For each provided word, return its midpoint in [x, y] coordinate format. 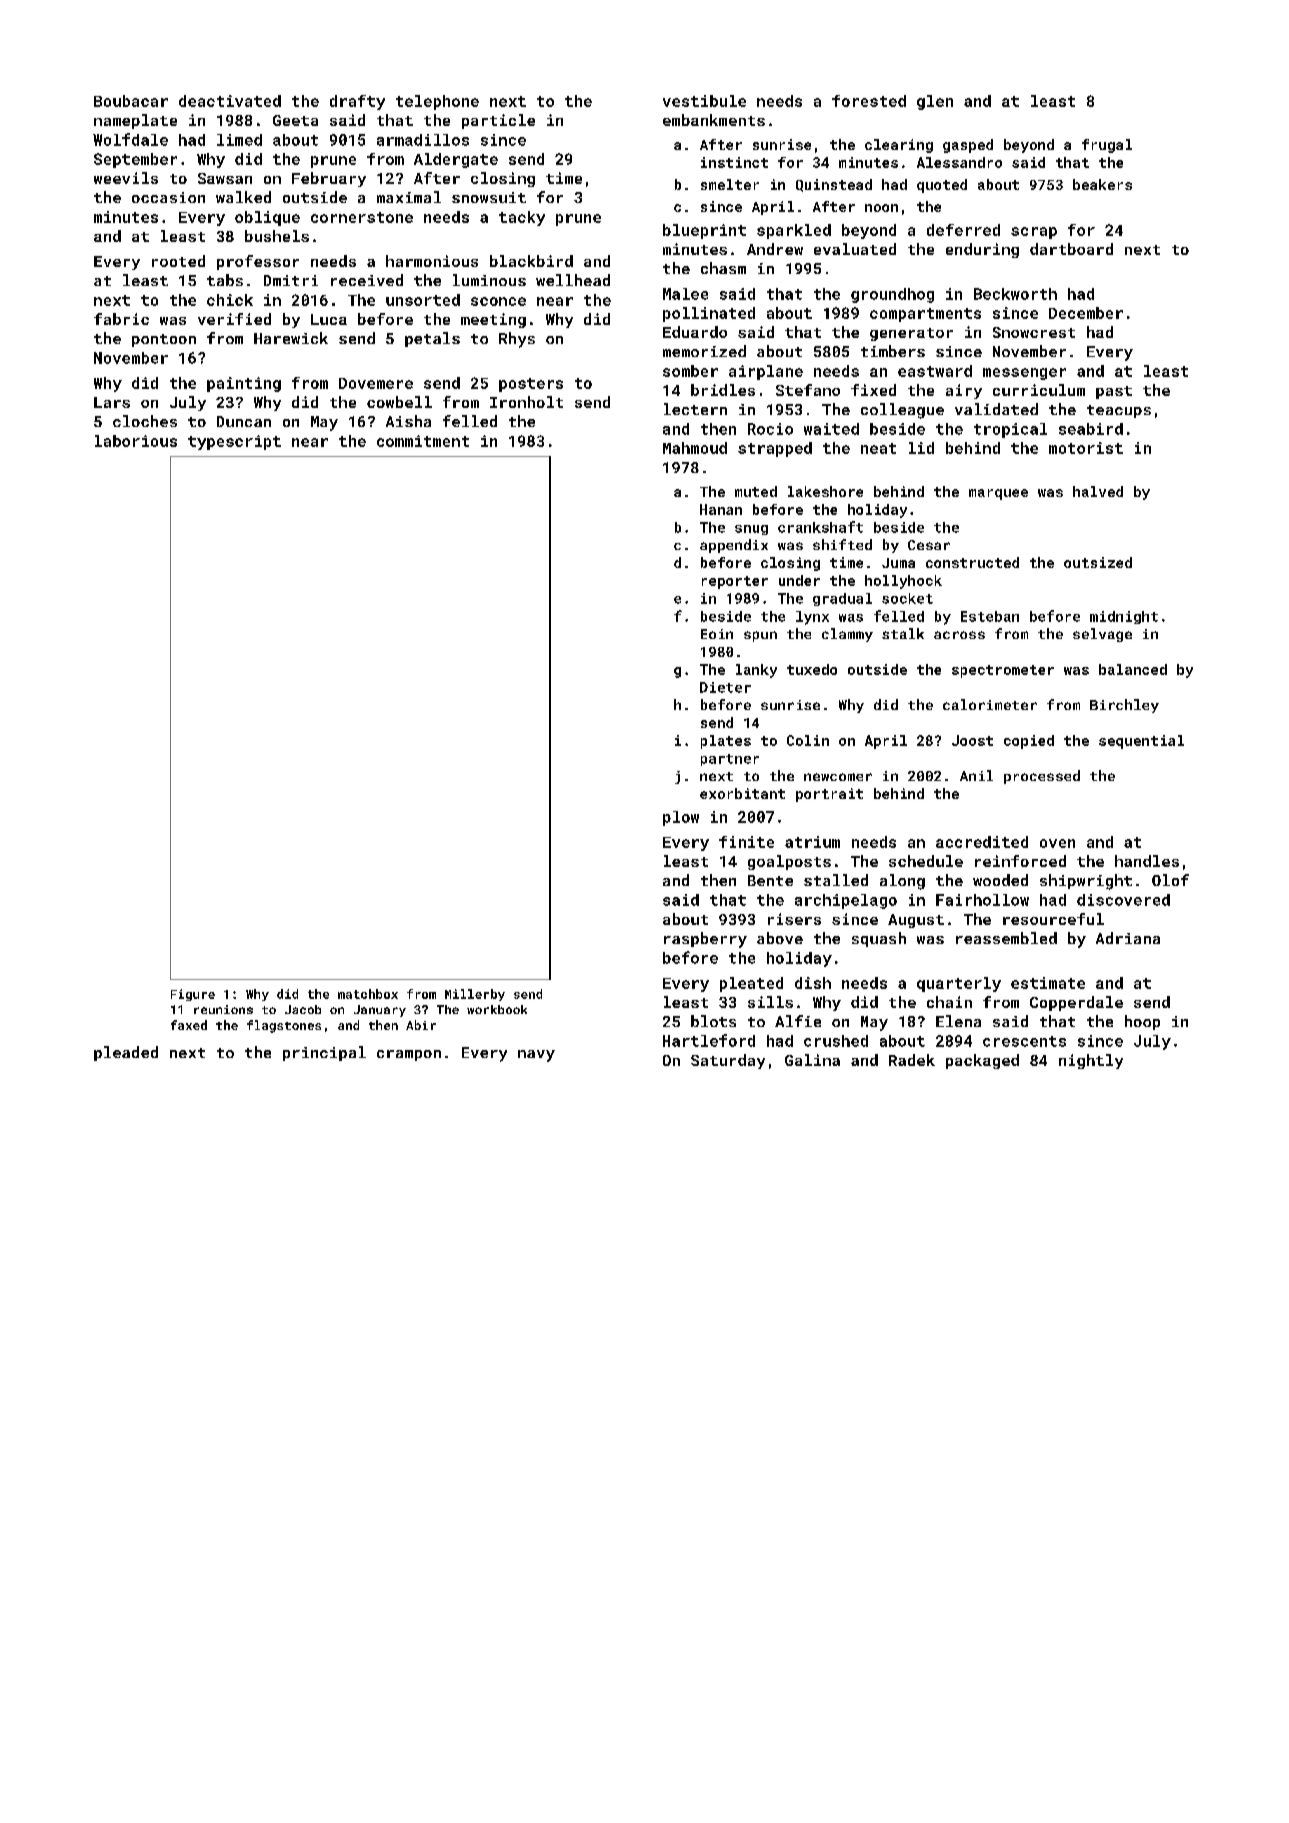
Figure [193, 995]
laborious [136, 441]
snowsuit [489, 197]
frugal [1107, 146]
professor [258, 262]
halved [1098, 491]
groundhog [892, 295]
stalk [903, 633]
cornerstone [362, 217]
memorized [704, 351]
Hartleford [709, 1040]
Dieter [725, 687]
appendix [734, 546]
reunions [223, 1009]
